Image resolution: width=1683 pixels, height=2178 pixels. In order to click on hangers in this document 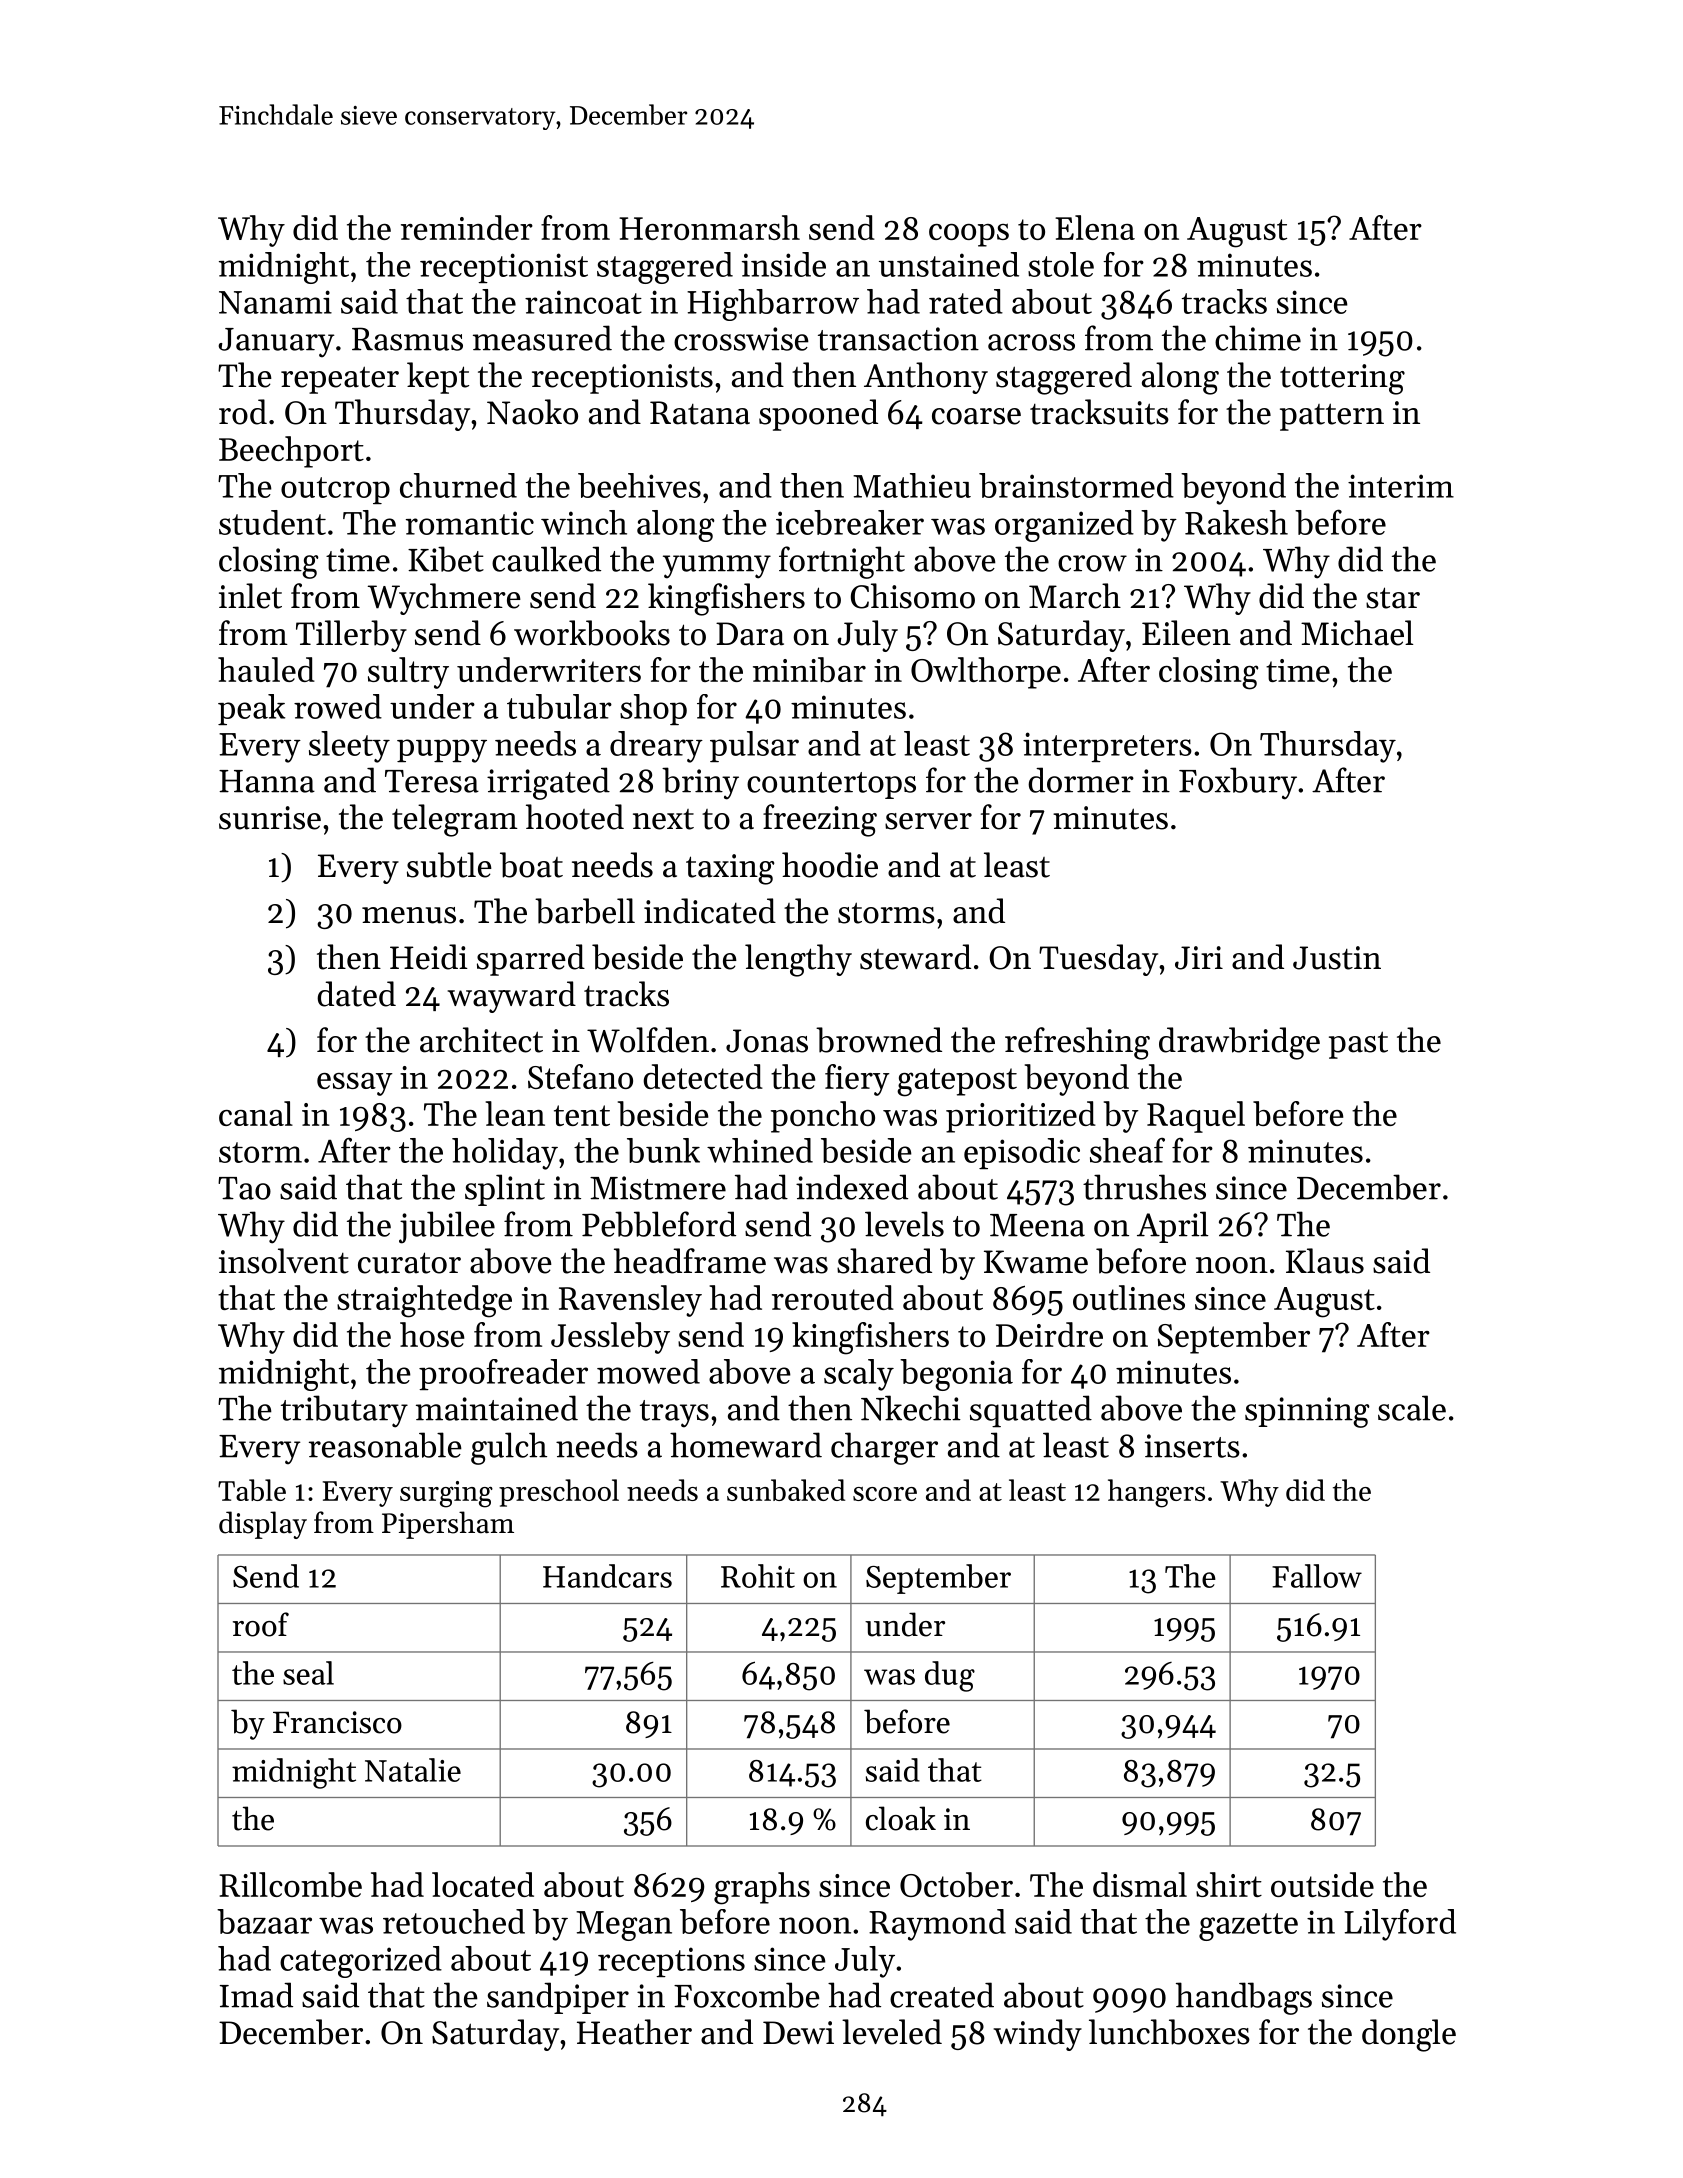, I will do `click(1156, 1493)`.
